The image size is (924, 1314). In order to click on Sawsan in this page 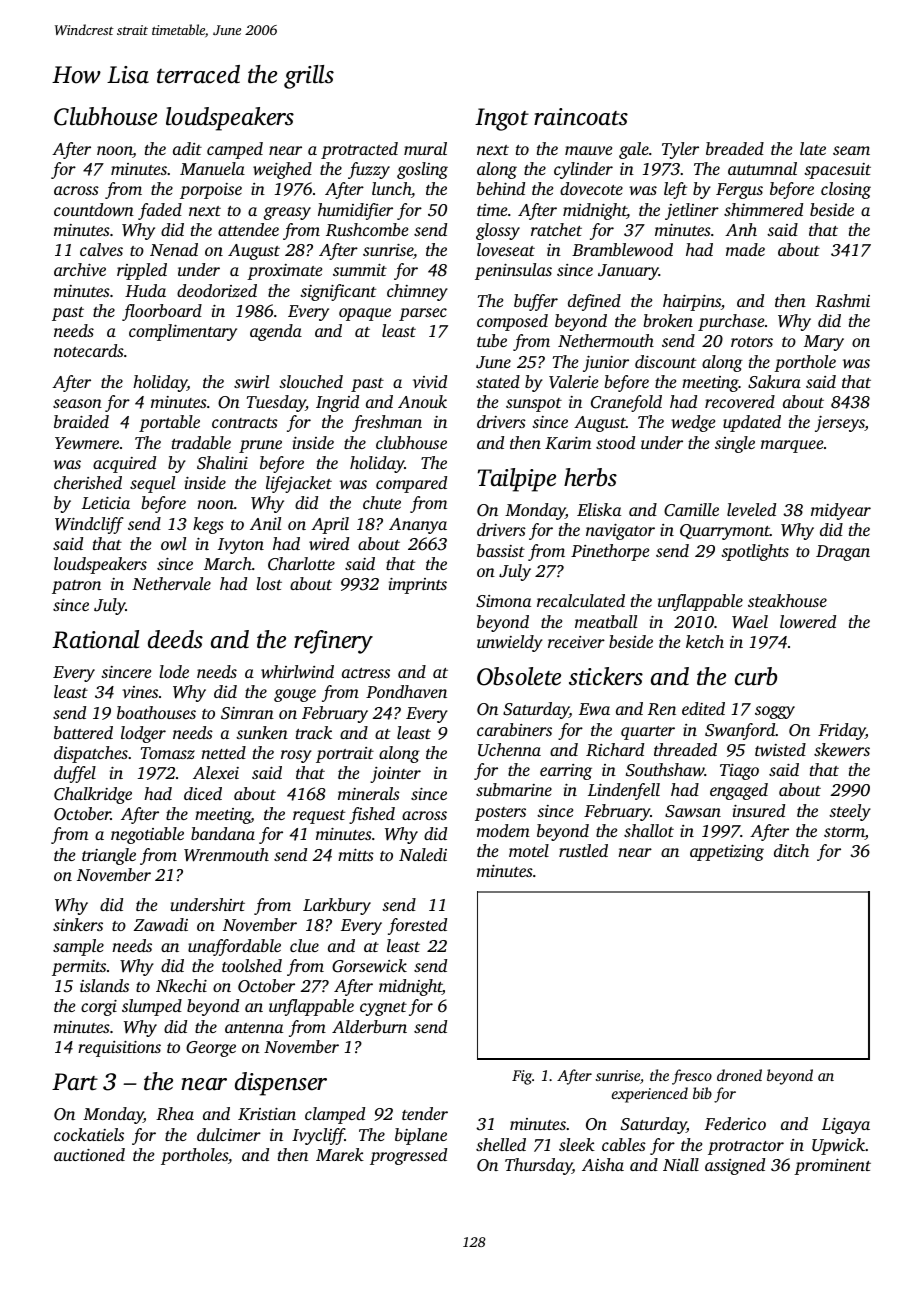, I will do `click(693, 811)`.
